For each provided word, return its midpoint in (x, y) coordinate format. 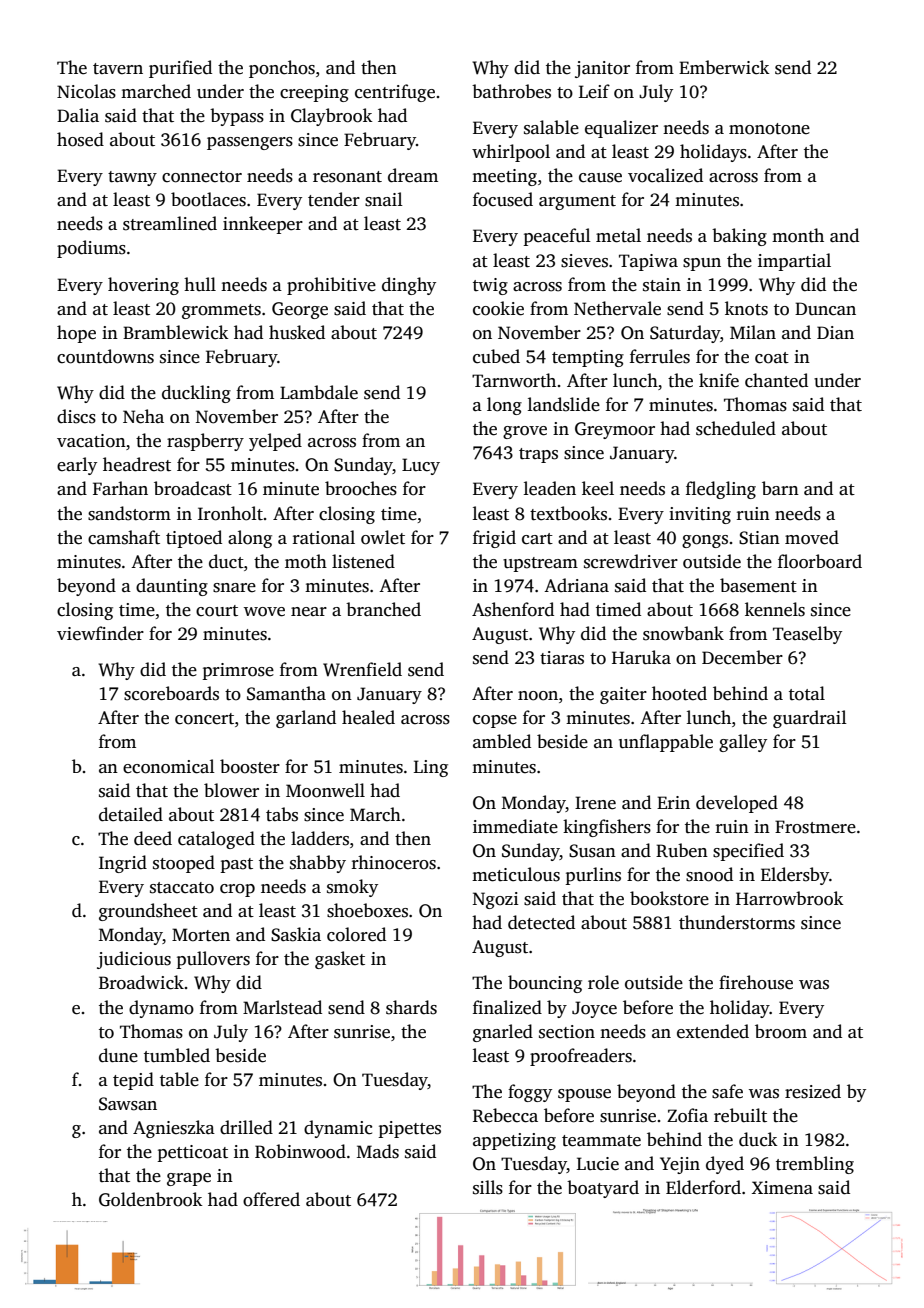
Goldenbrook (151, 1199)
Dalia (78, 115)
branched (383, 609)
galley (743, 743)
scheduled (736, 428)
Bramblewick (176, 332)
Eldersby (795, 876)
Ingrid (123, 864)
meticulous (516, 874)
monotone (769, 129)
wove (264, 612)
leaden (550, 488)
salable (551, 127)
